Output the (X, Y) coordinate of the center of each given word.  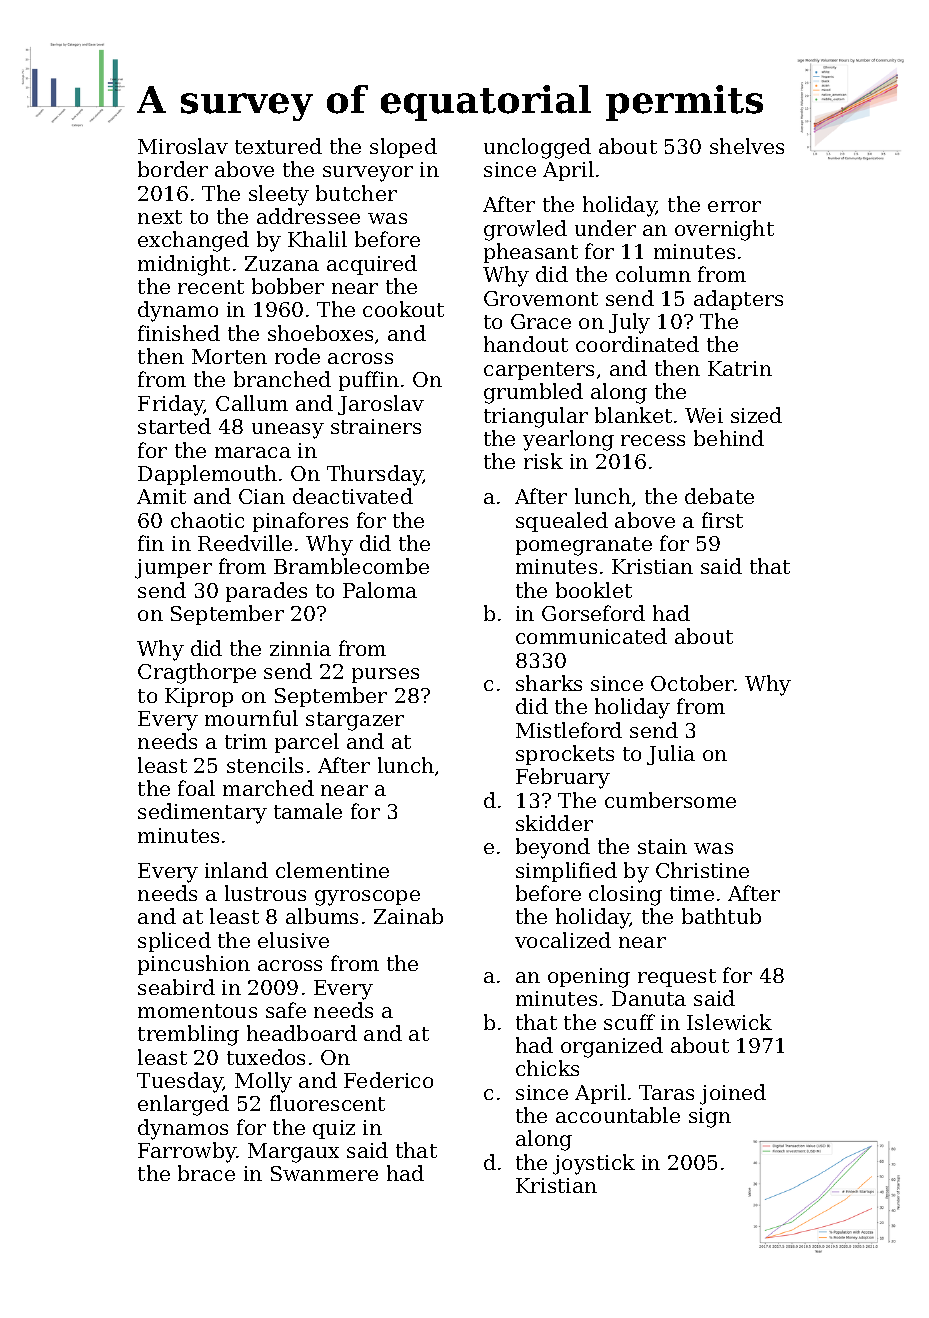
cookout (403, 309)
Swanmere (324, 1173)
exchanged (193, 241)
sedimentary (202, 813)
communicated (591, 636)
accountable (618, 1115)
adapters (738, 300)
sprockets (565, 755)
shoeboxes (320, 333)
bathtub (721, 916)
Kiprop (199, 697)
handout (526, 344)
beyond (553, 848)
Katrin (740, 368)
